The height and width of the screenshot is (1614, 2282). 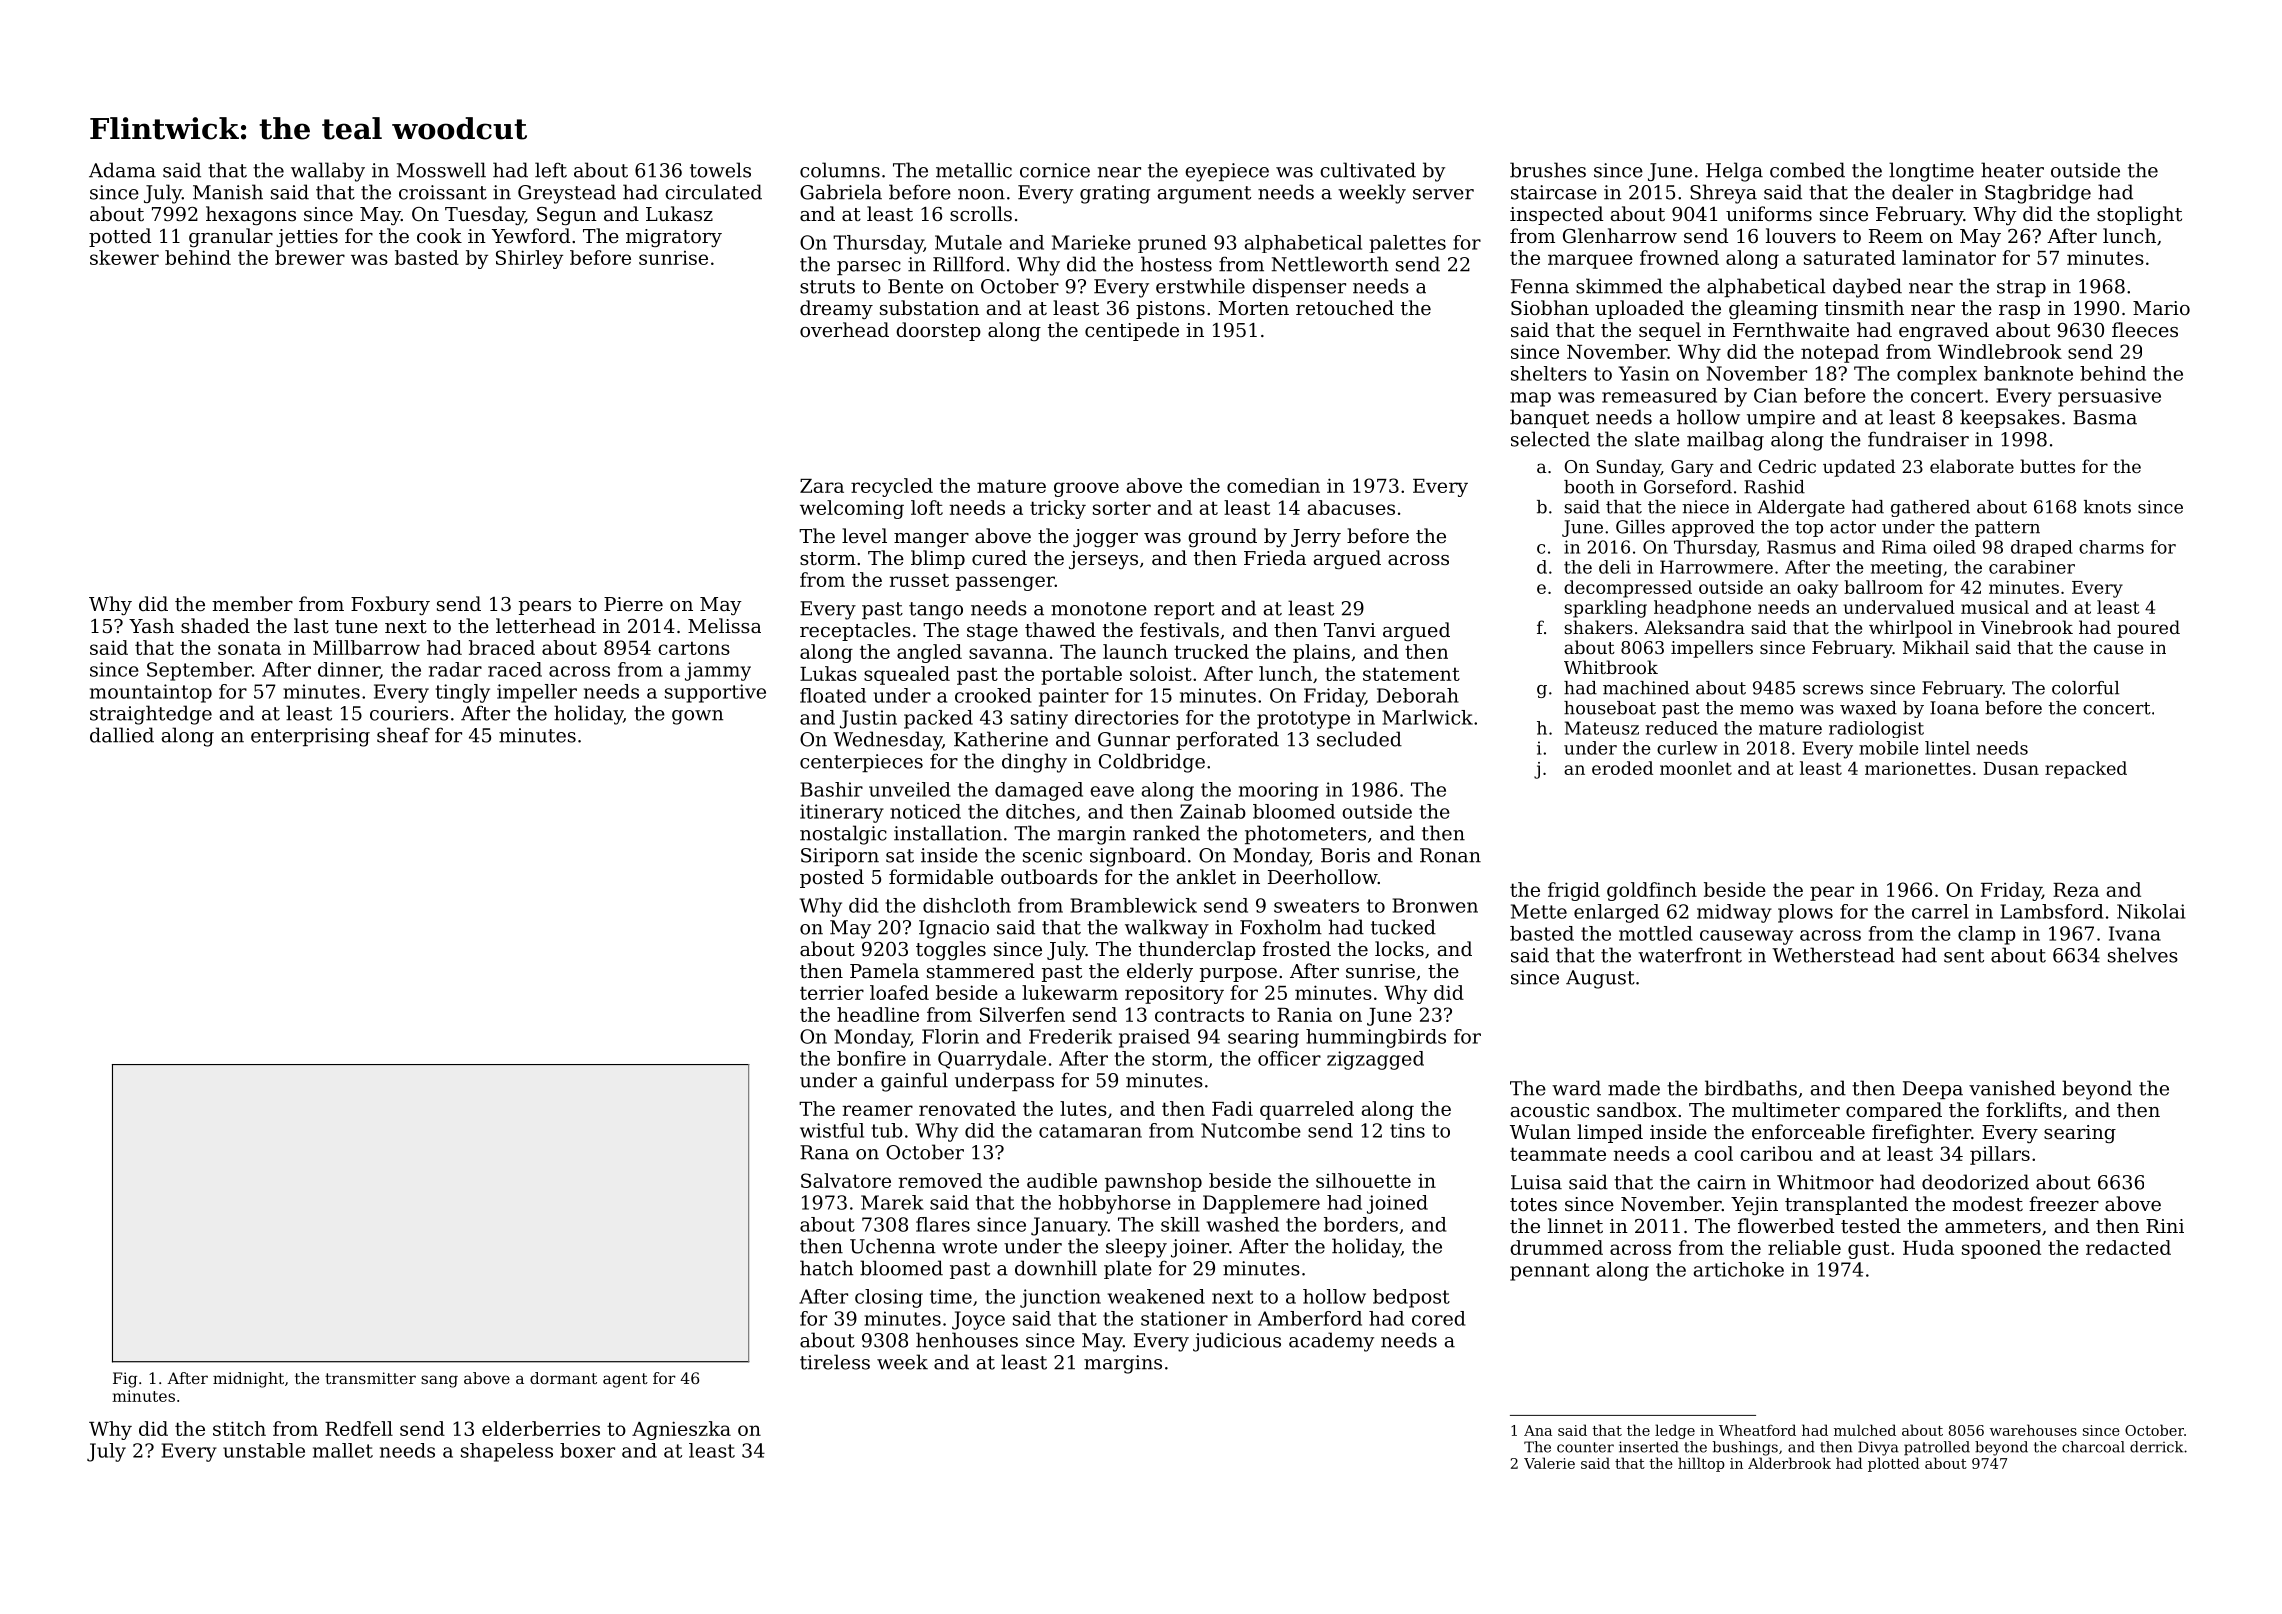 What do you see at coordinates (2148, 629) in the screenshot?
I see `poured` at bounding box center [2148, 629].
